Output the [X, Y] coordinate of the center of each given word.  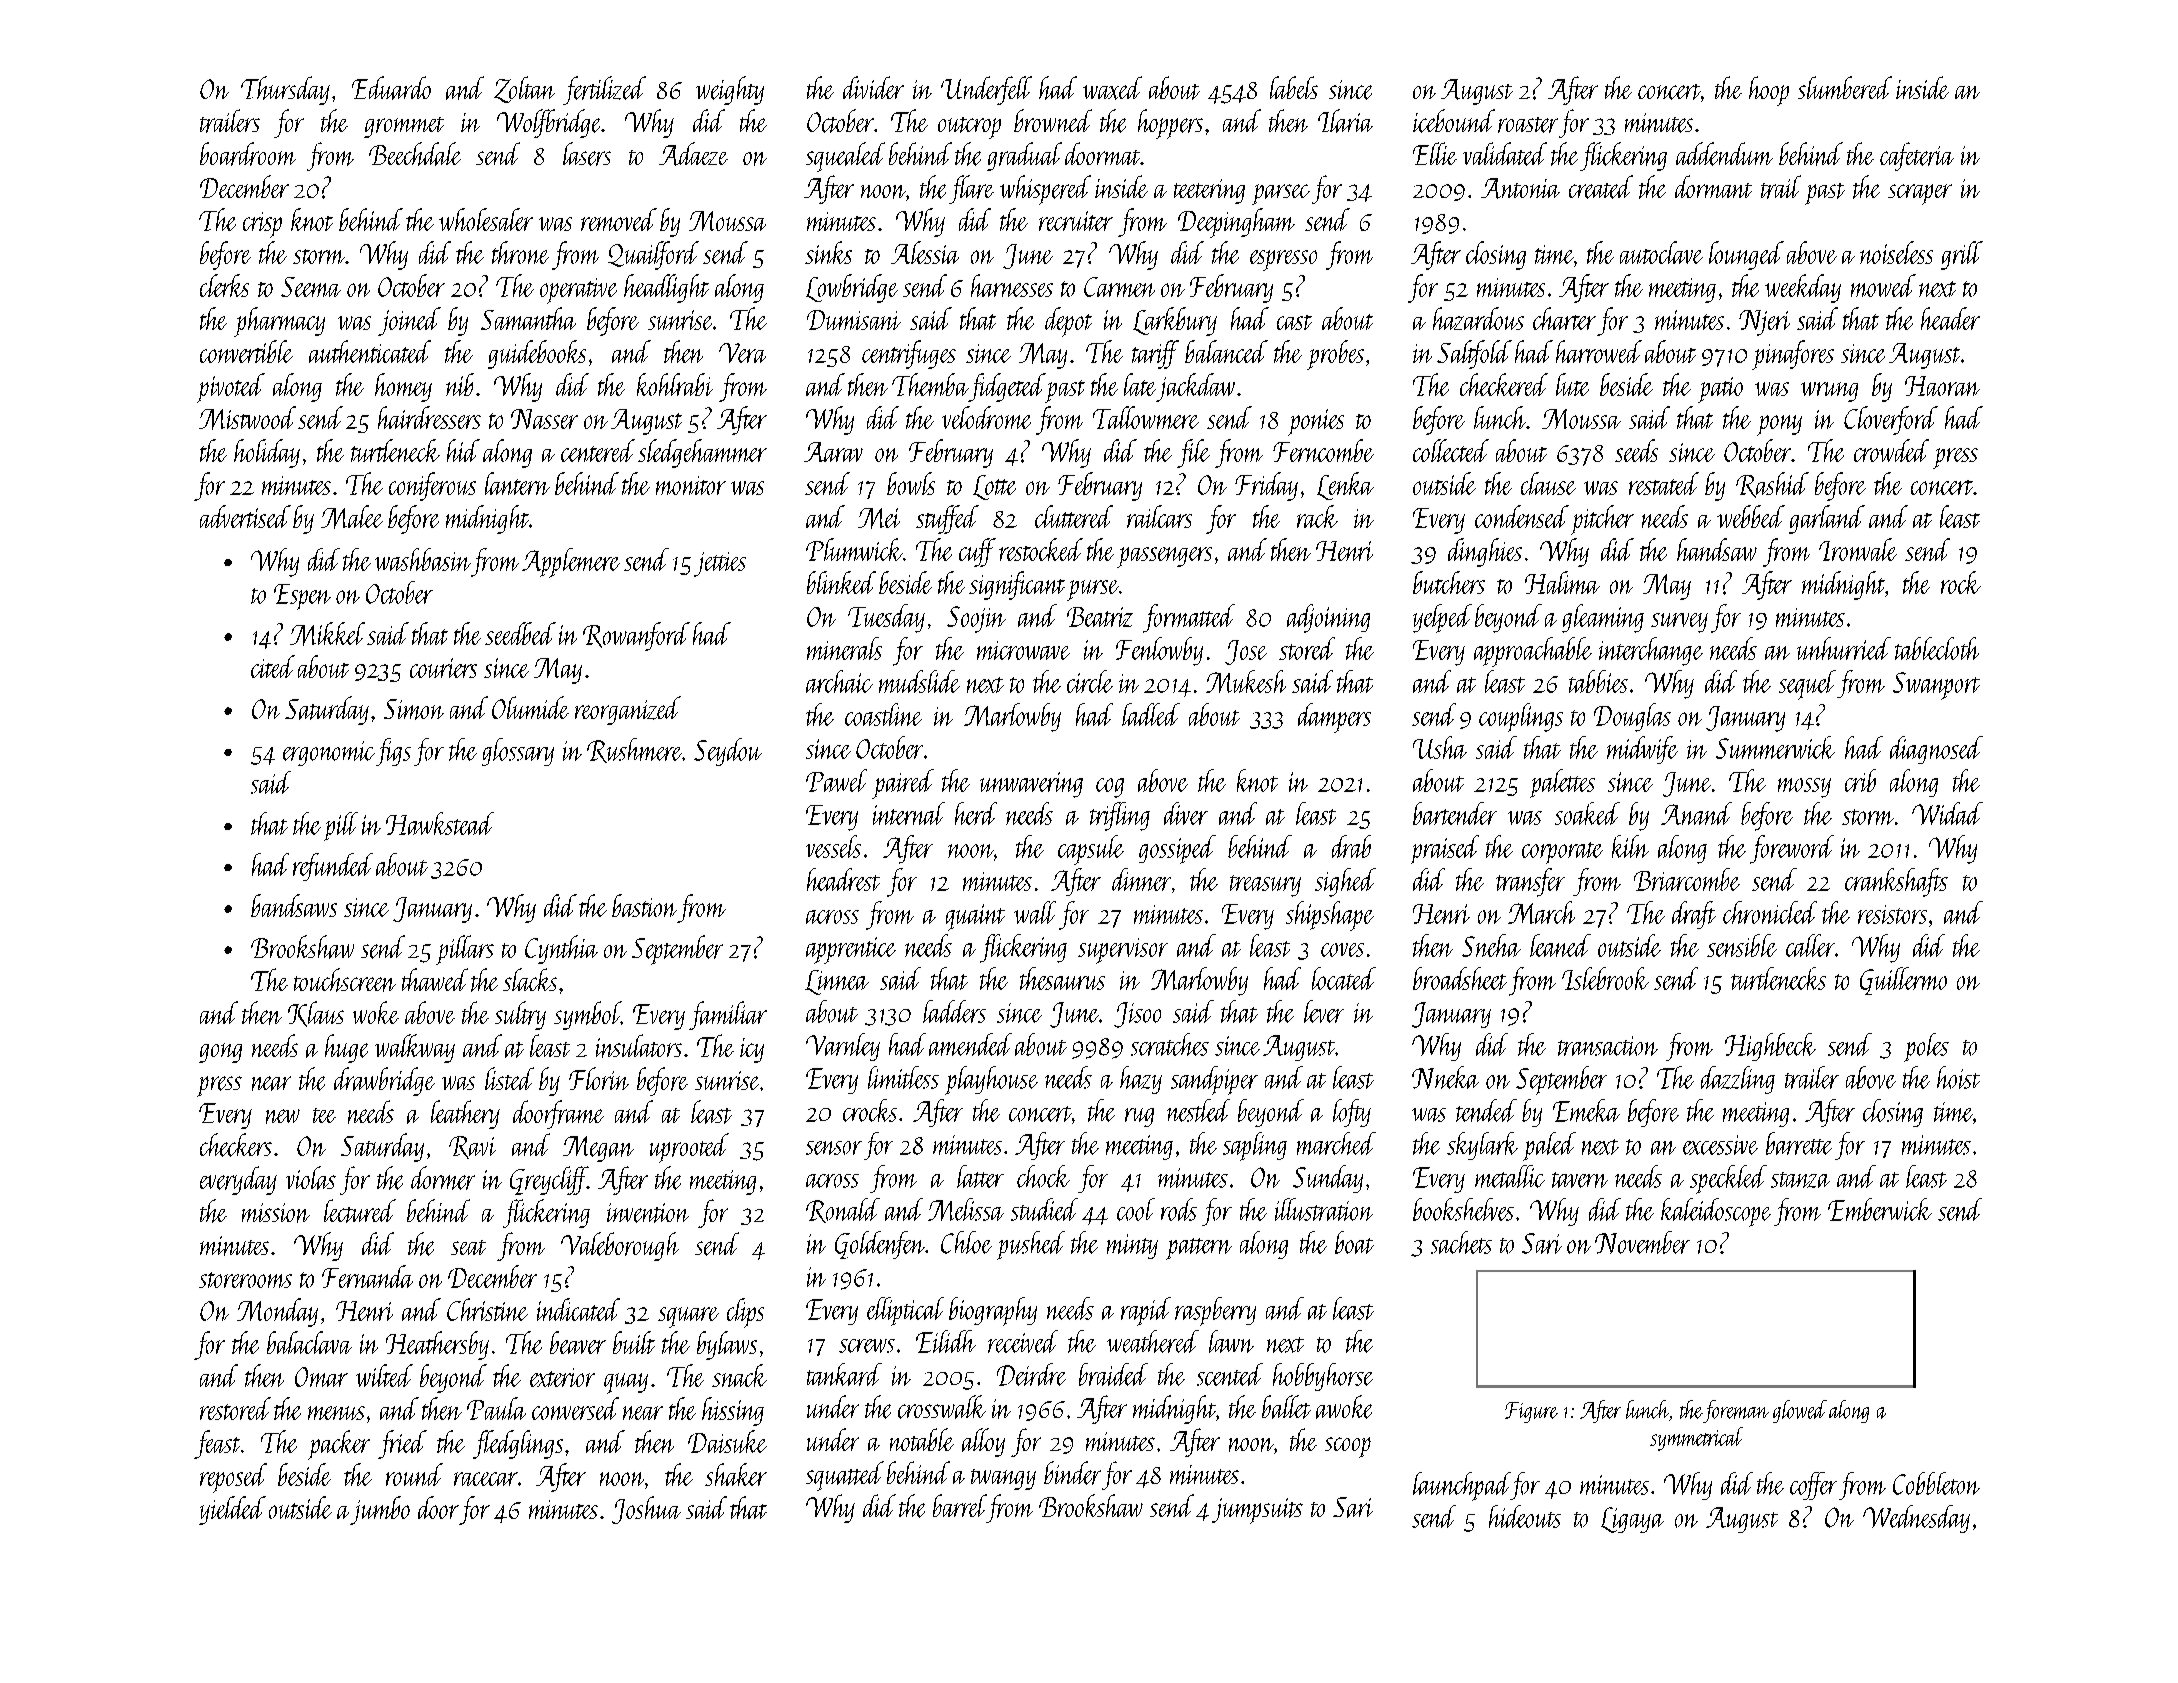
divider [873, 87]
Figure [1531, 1412]
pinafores [1793, 355]
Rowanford [636, 636]
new [283, 1116]
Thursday [285, 90]
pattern [1199, 1249]
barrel [960, 1505]
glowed [1800, 1411]
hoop [1769, 91]
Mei [879, 518]
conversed [575, 1408]
